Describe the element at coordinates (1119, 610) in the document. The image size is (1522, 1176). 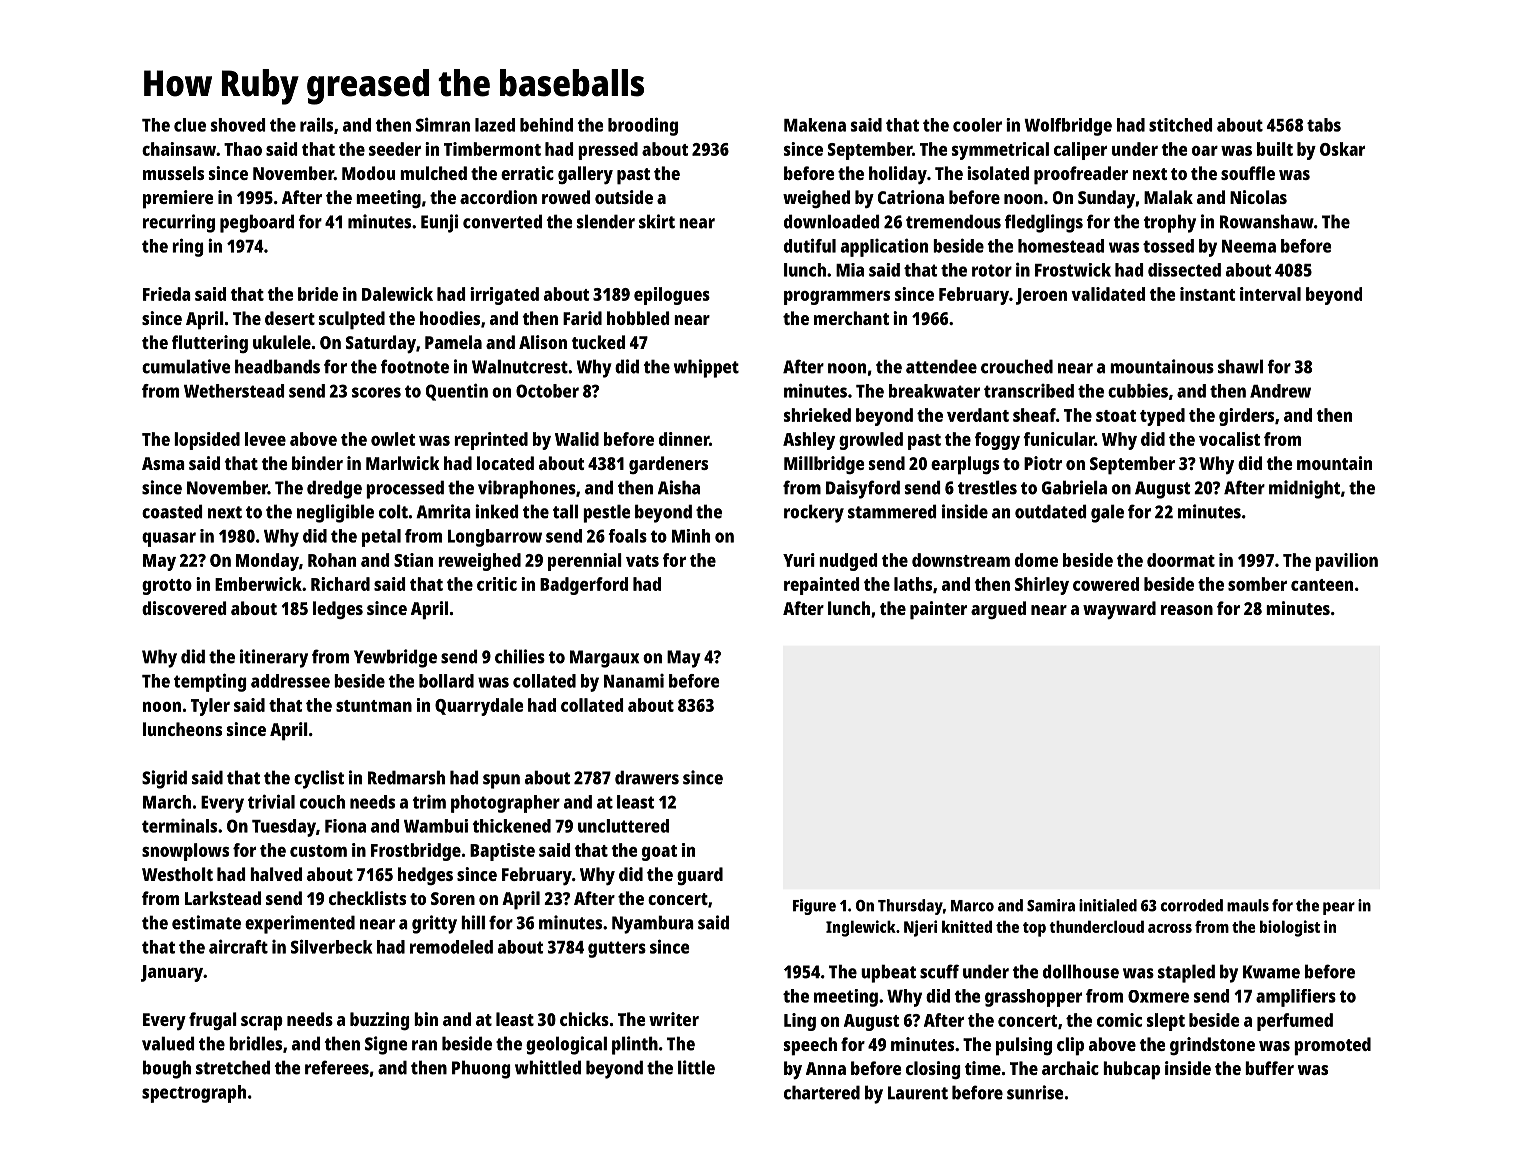
I see `wayward` at that location.
